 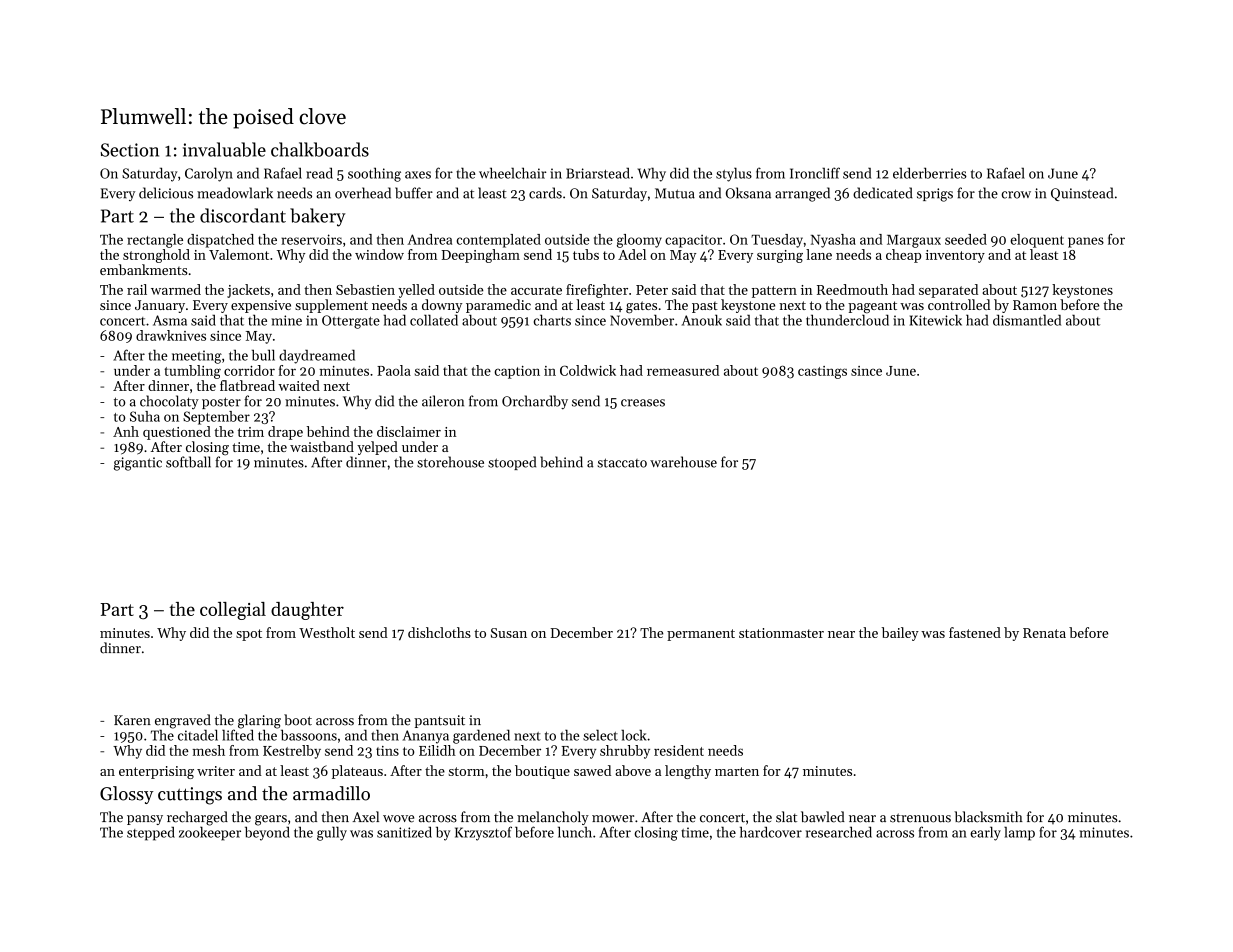 I want to click on mower, so click(x=613, y=819).
